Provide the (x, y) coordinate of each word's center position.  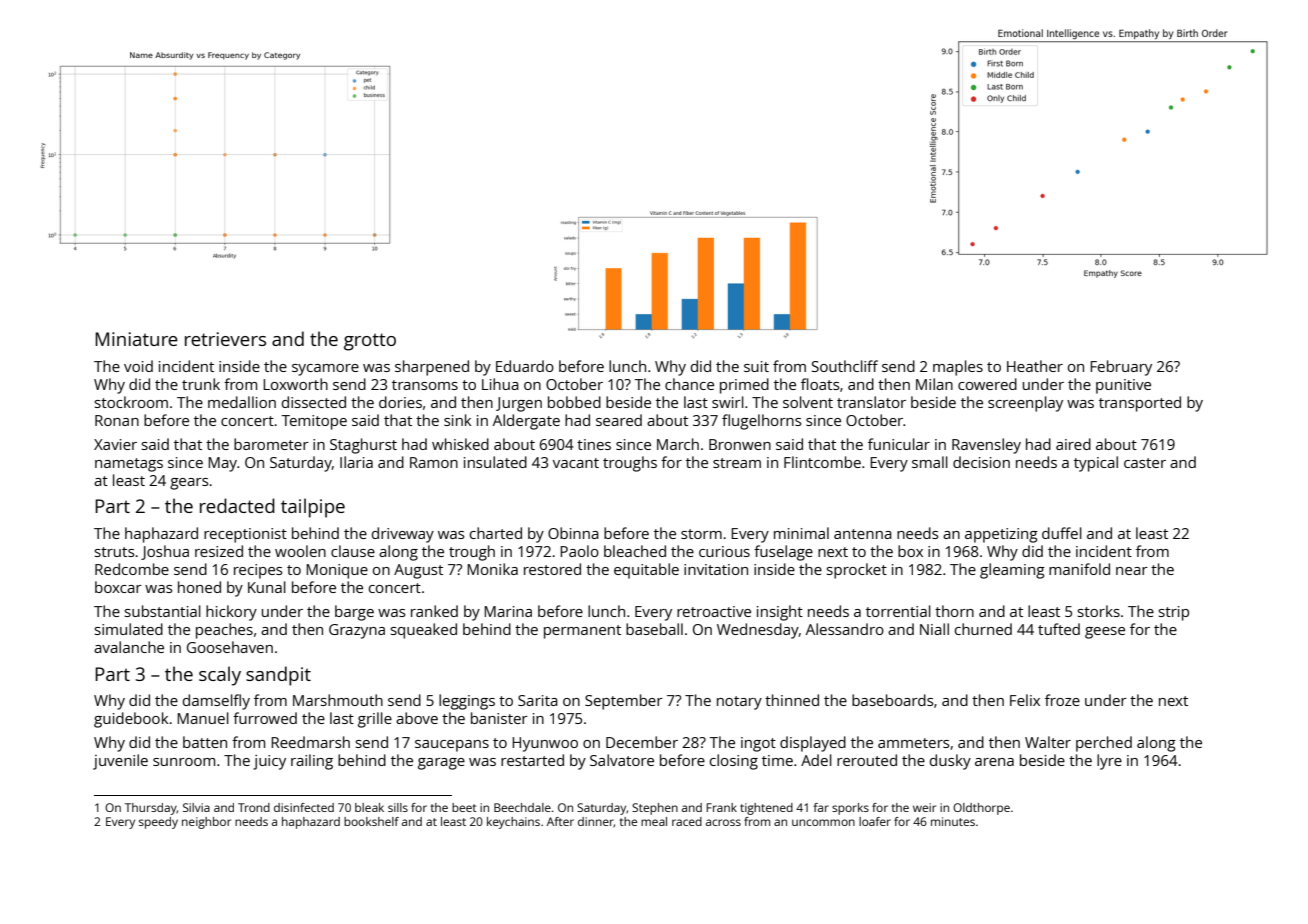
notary (739, 703)
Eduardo (525, 366)
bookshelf (371, 821)
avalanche (129, 647)
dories (400, 402)
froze (1062, 700)
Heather (1035, 366)
